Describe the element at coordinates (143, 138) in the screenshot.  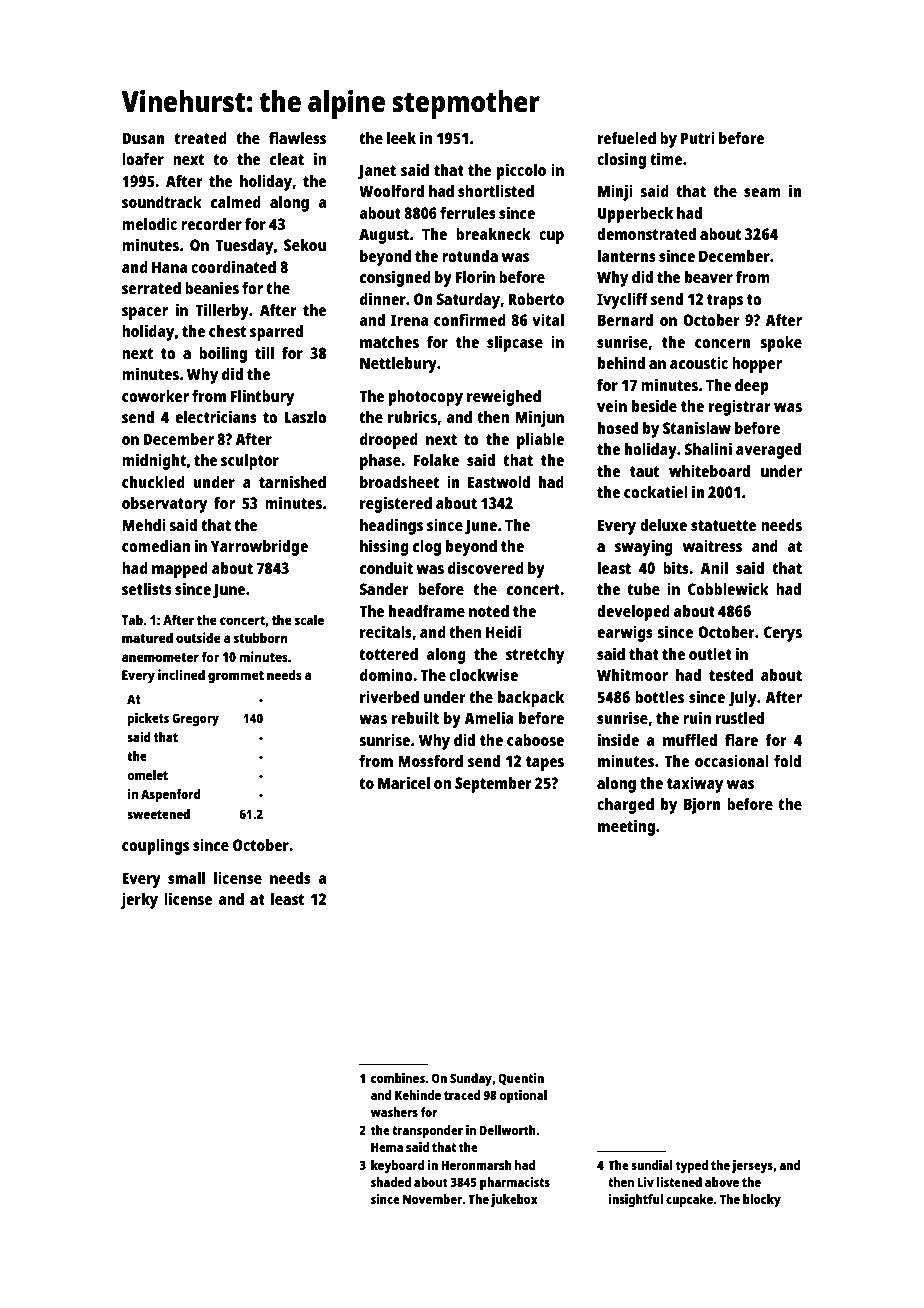
I see `Dusan` at that location.
